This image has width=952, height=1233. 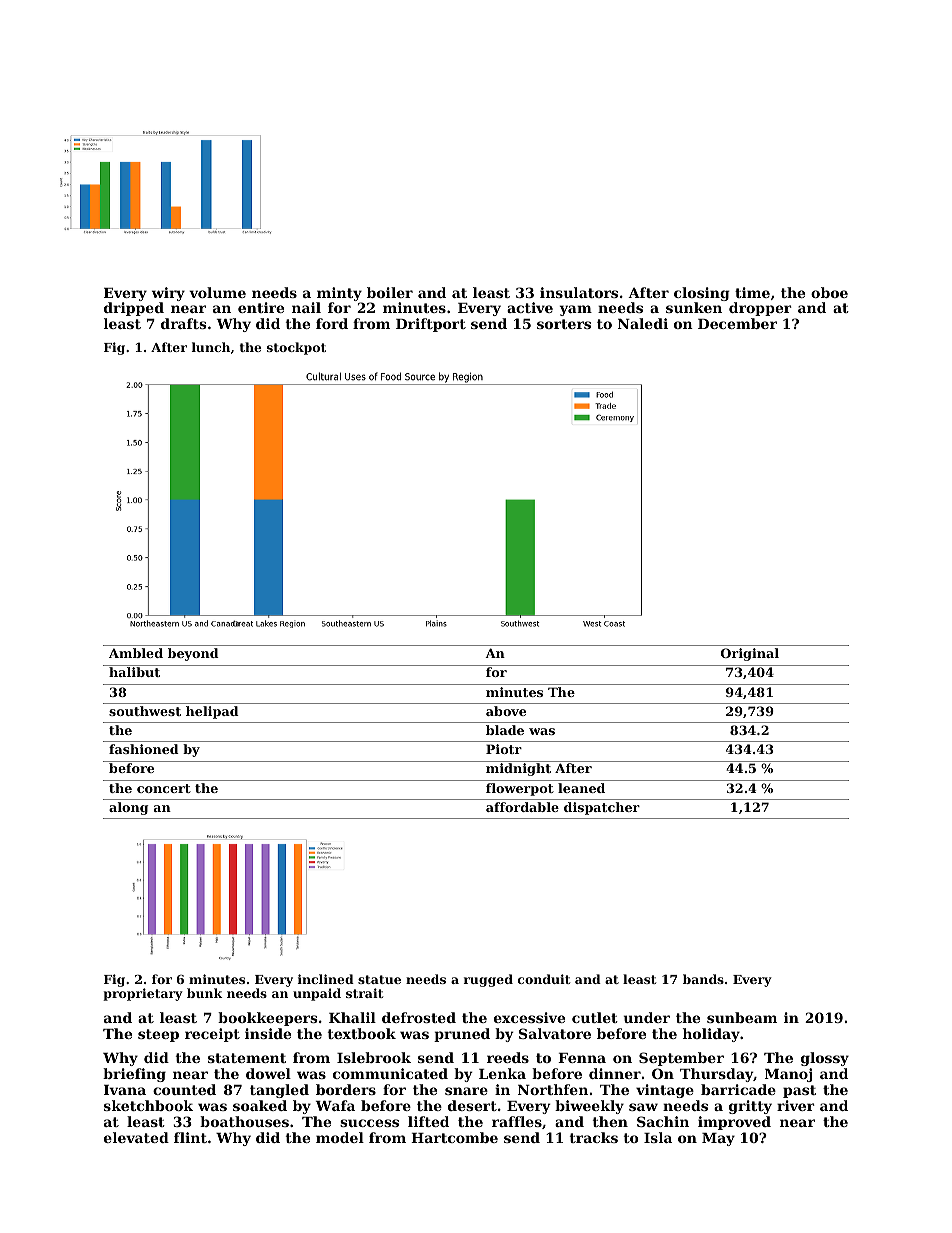 I want to click on Naledi, so click(x=643, y=323).
